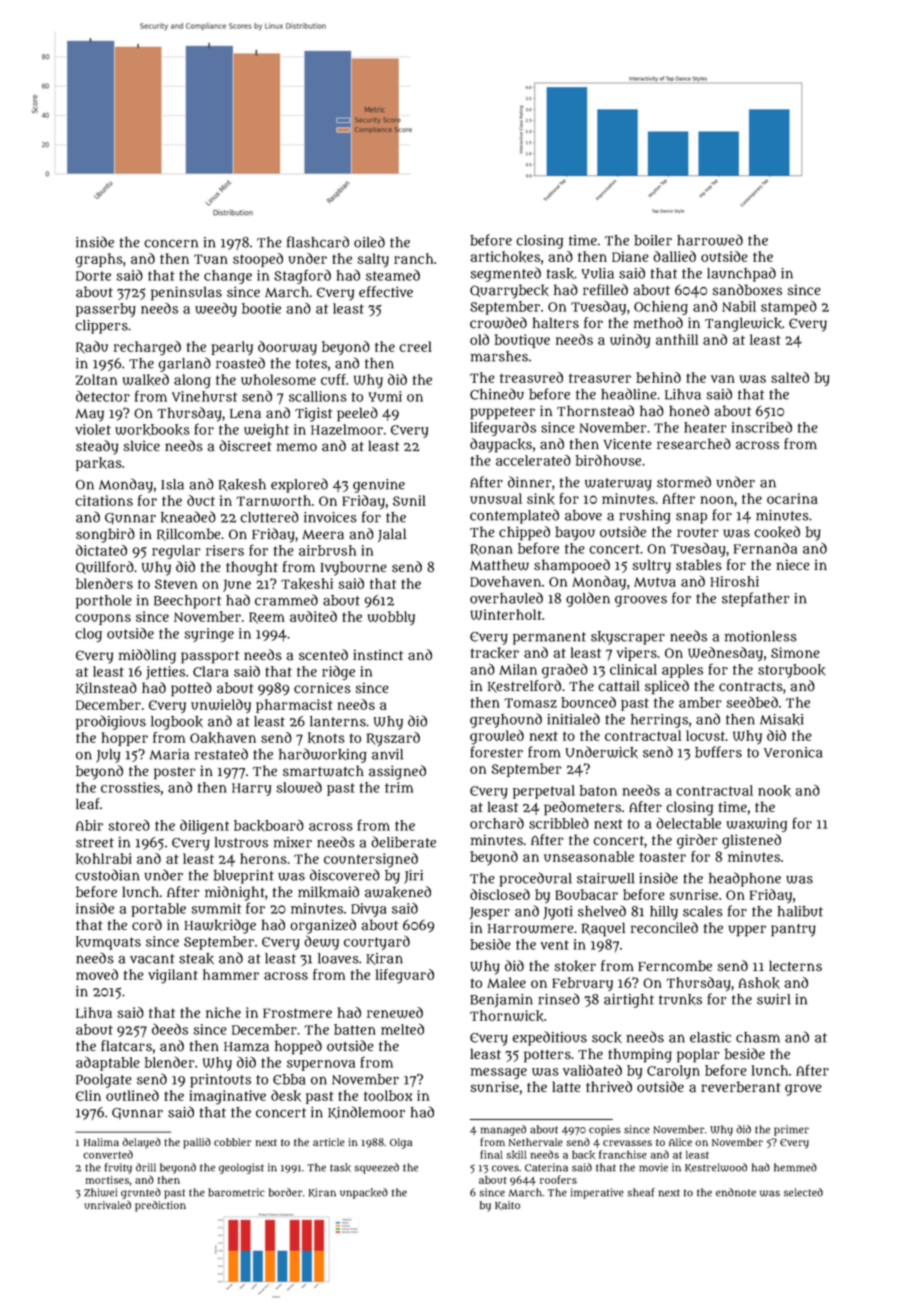 This document has width=908, height=1316. I want to click on flashcard, so click(318, 242).
